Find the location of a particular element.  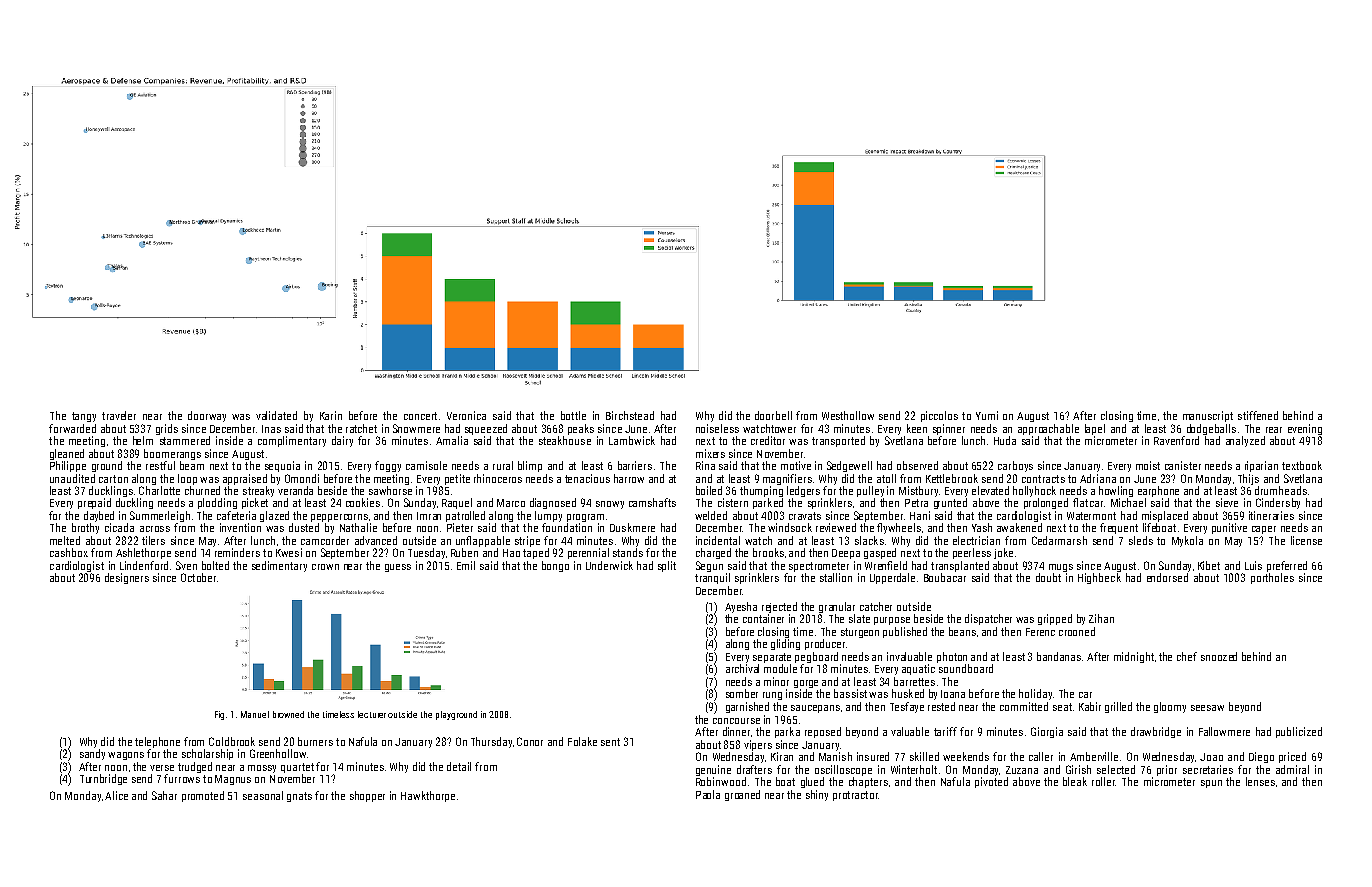

shopper is located at coordinates (367, 796).
